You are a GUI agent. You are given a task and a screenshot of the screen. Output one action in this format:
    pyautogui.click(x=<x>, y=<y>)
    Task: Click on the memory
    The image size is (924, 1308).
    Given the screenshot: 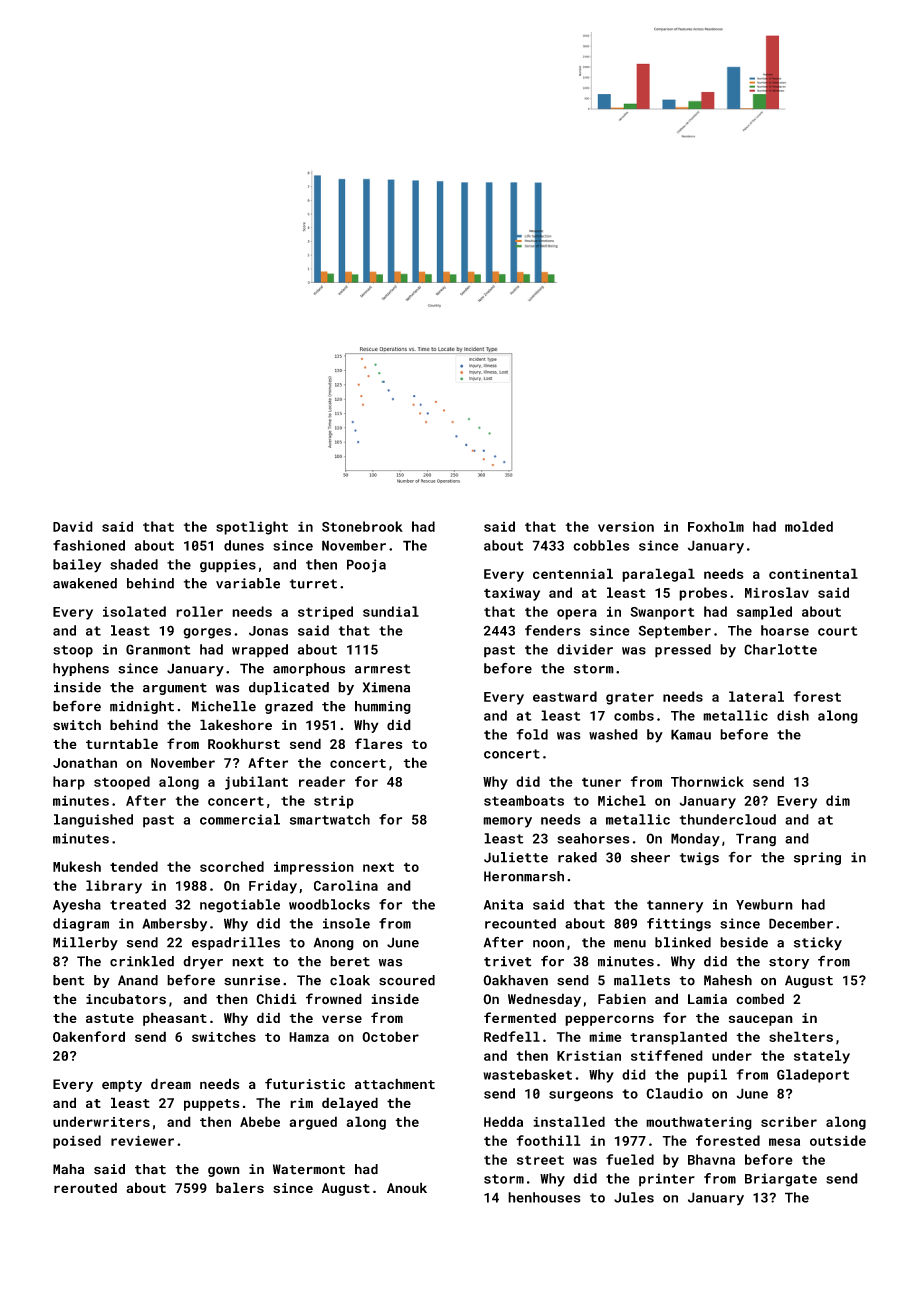 What is the action you would take?
    pyautogui.click(x=507, y=822)
